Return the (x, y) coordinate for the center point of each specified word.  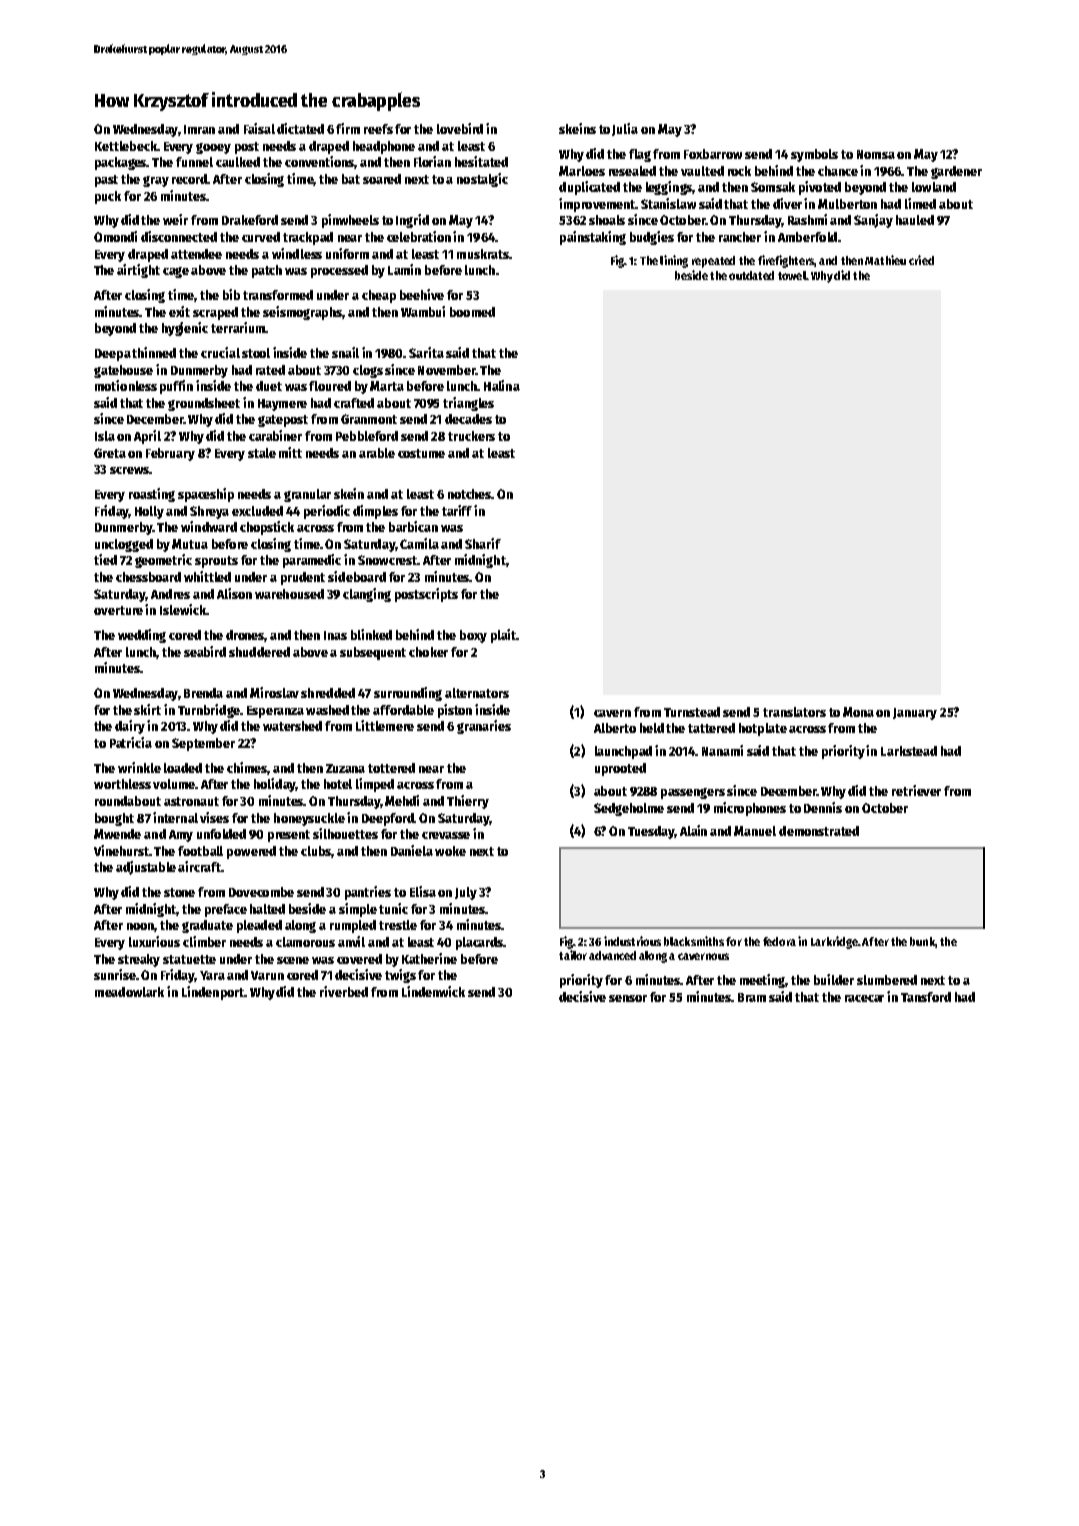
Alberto (615, 728)
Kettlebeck (126, 146)
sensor (628, 998)
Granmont (369, 419)
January (915, 714)
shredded (328, 693)
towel (792, 275)
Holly (149, 512)
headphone (384, 147)
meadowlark (129, 992)
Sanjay (873, 221)
